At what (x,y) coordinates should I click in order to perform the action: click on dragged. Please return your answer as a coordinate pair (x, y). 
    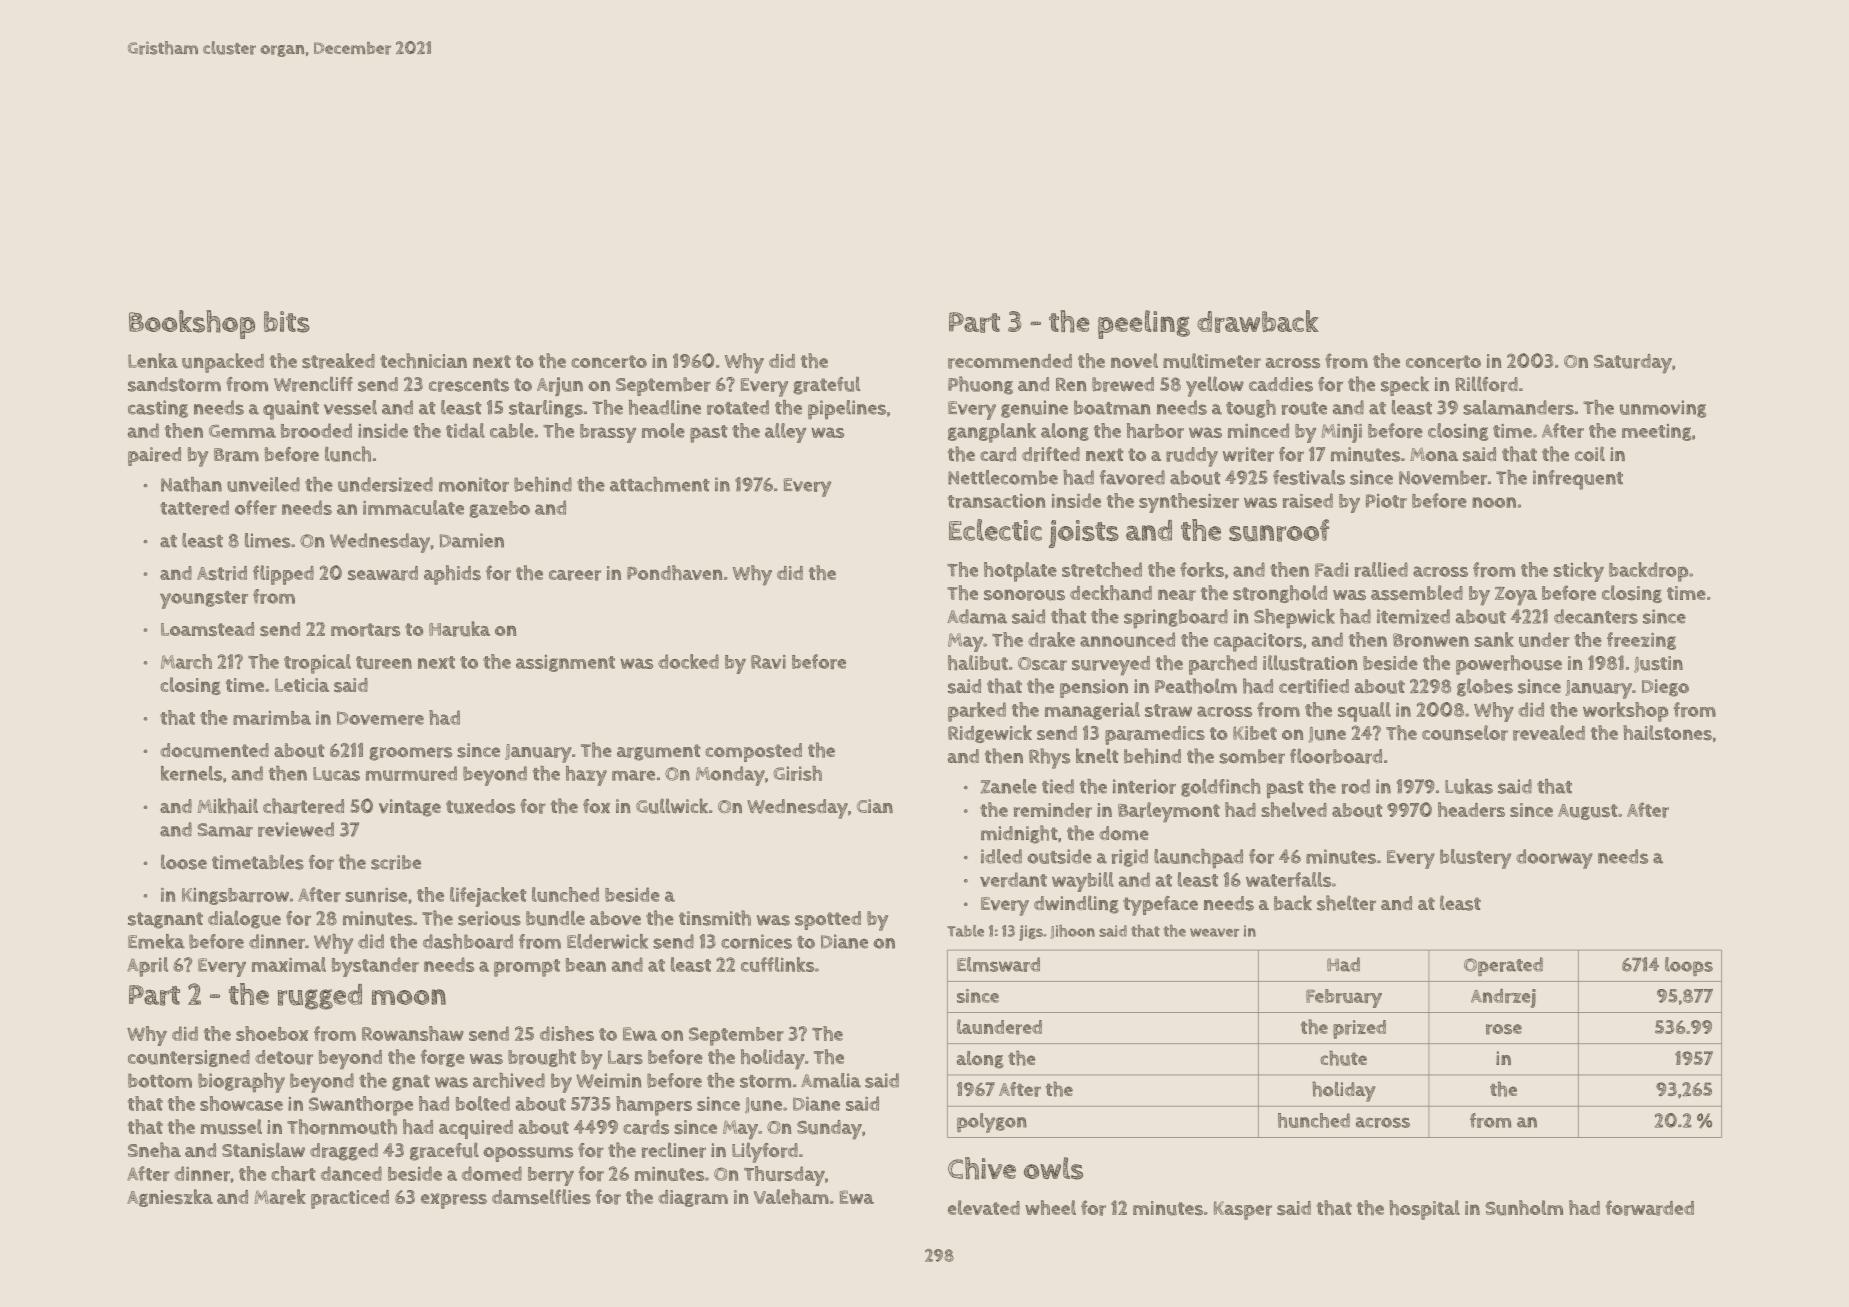
    Looking at the image, I should click on (344, 1152).
